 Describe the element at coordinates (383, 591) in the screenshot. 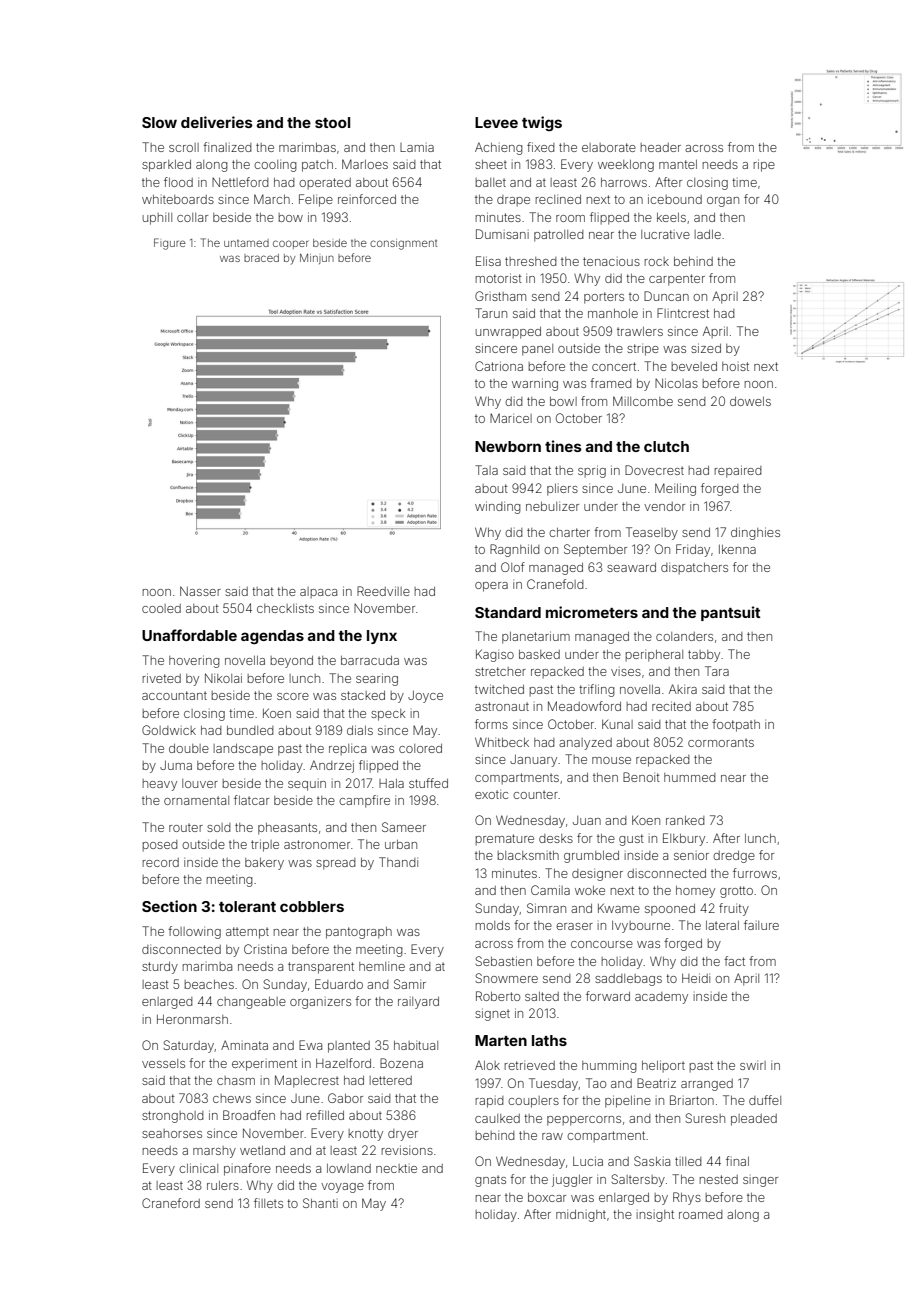

I see `Reedville` at that location.
